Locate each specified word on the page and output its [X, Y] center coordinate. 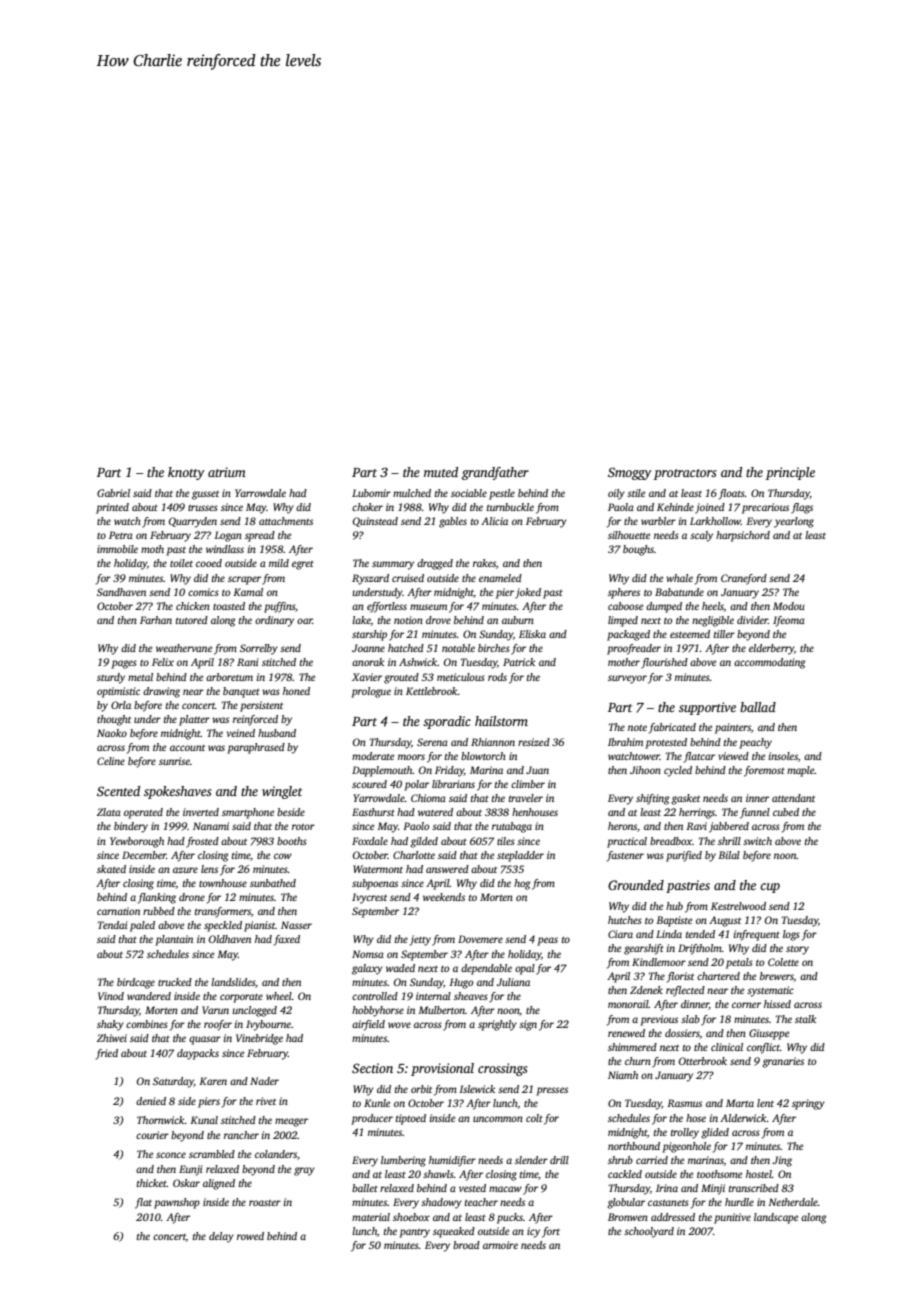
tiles [506, 841]
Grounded [636, 885]
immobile [117, 549]
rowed [250, 1236]
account [187, 748]
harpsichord [743, 536]
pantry [414, 1233]
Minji [713, 1189]
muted [441, 472]
